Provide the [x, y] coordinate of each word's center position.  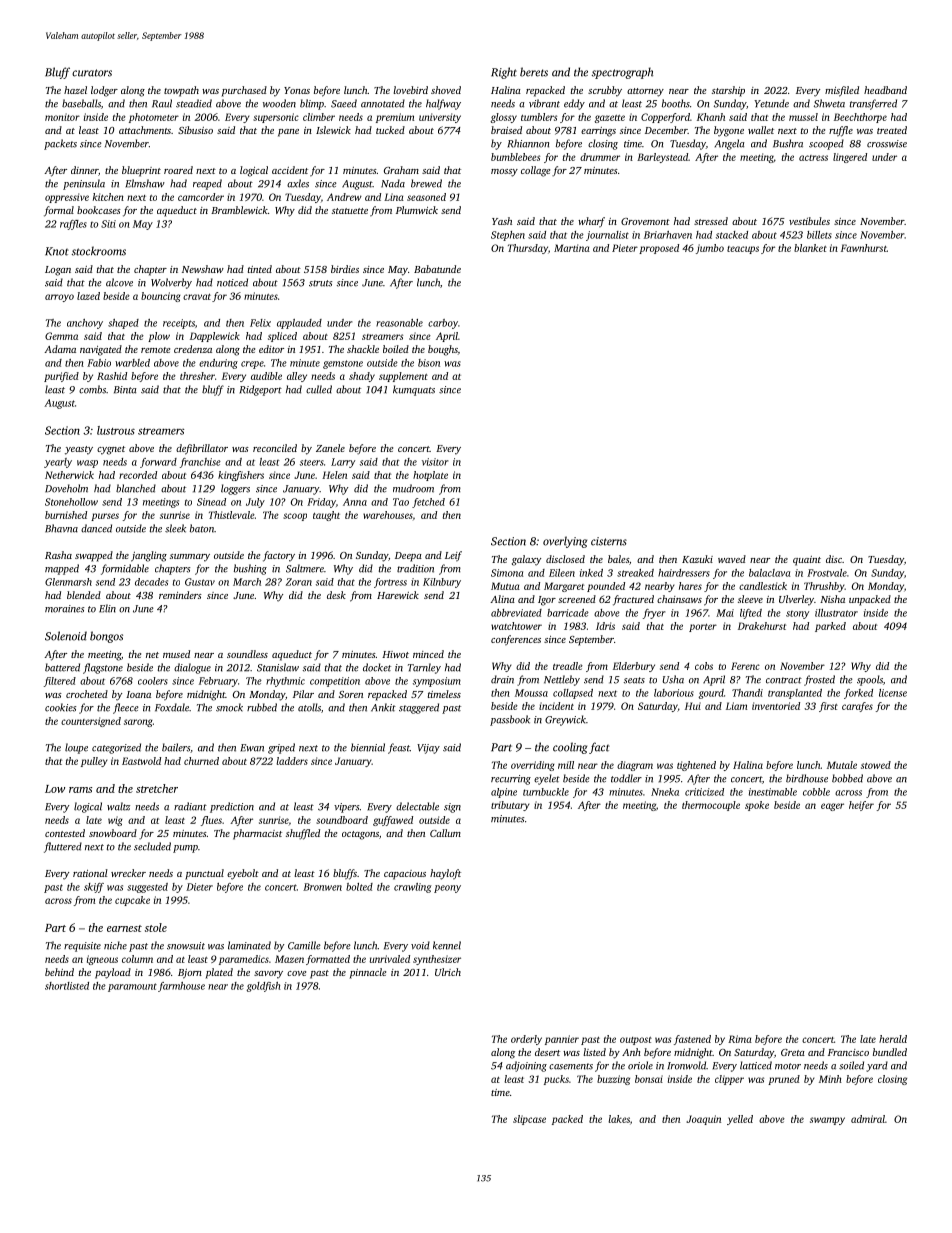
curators [92, 73]
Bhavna [61, 528]
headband [885, 90]
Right [504, 73]
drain [502, 679]
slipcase [529, 1120]
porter [703, 628]
